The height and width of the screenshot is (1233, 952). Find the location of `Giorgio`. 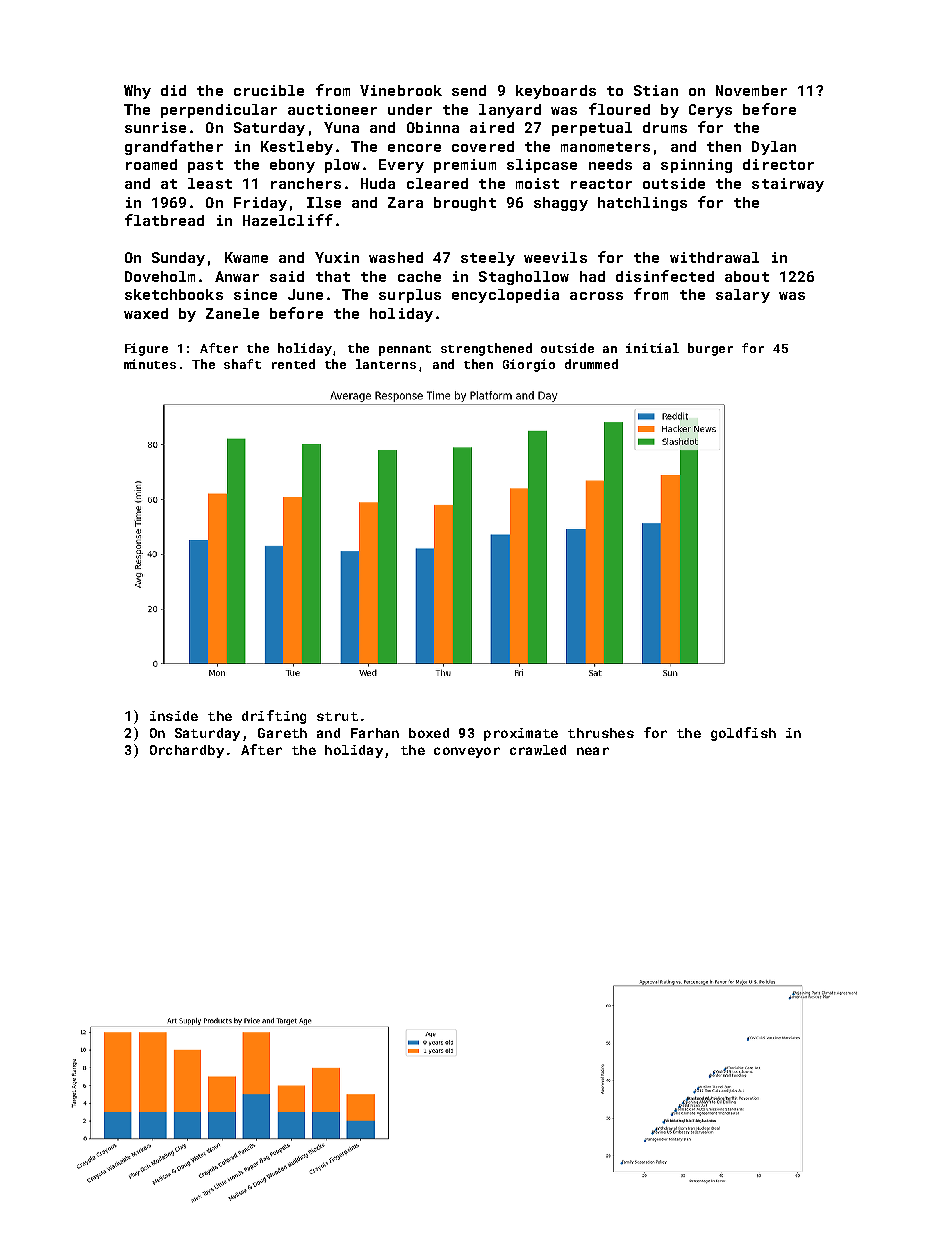

Giorgio is located at coordinates (529, 365).
